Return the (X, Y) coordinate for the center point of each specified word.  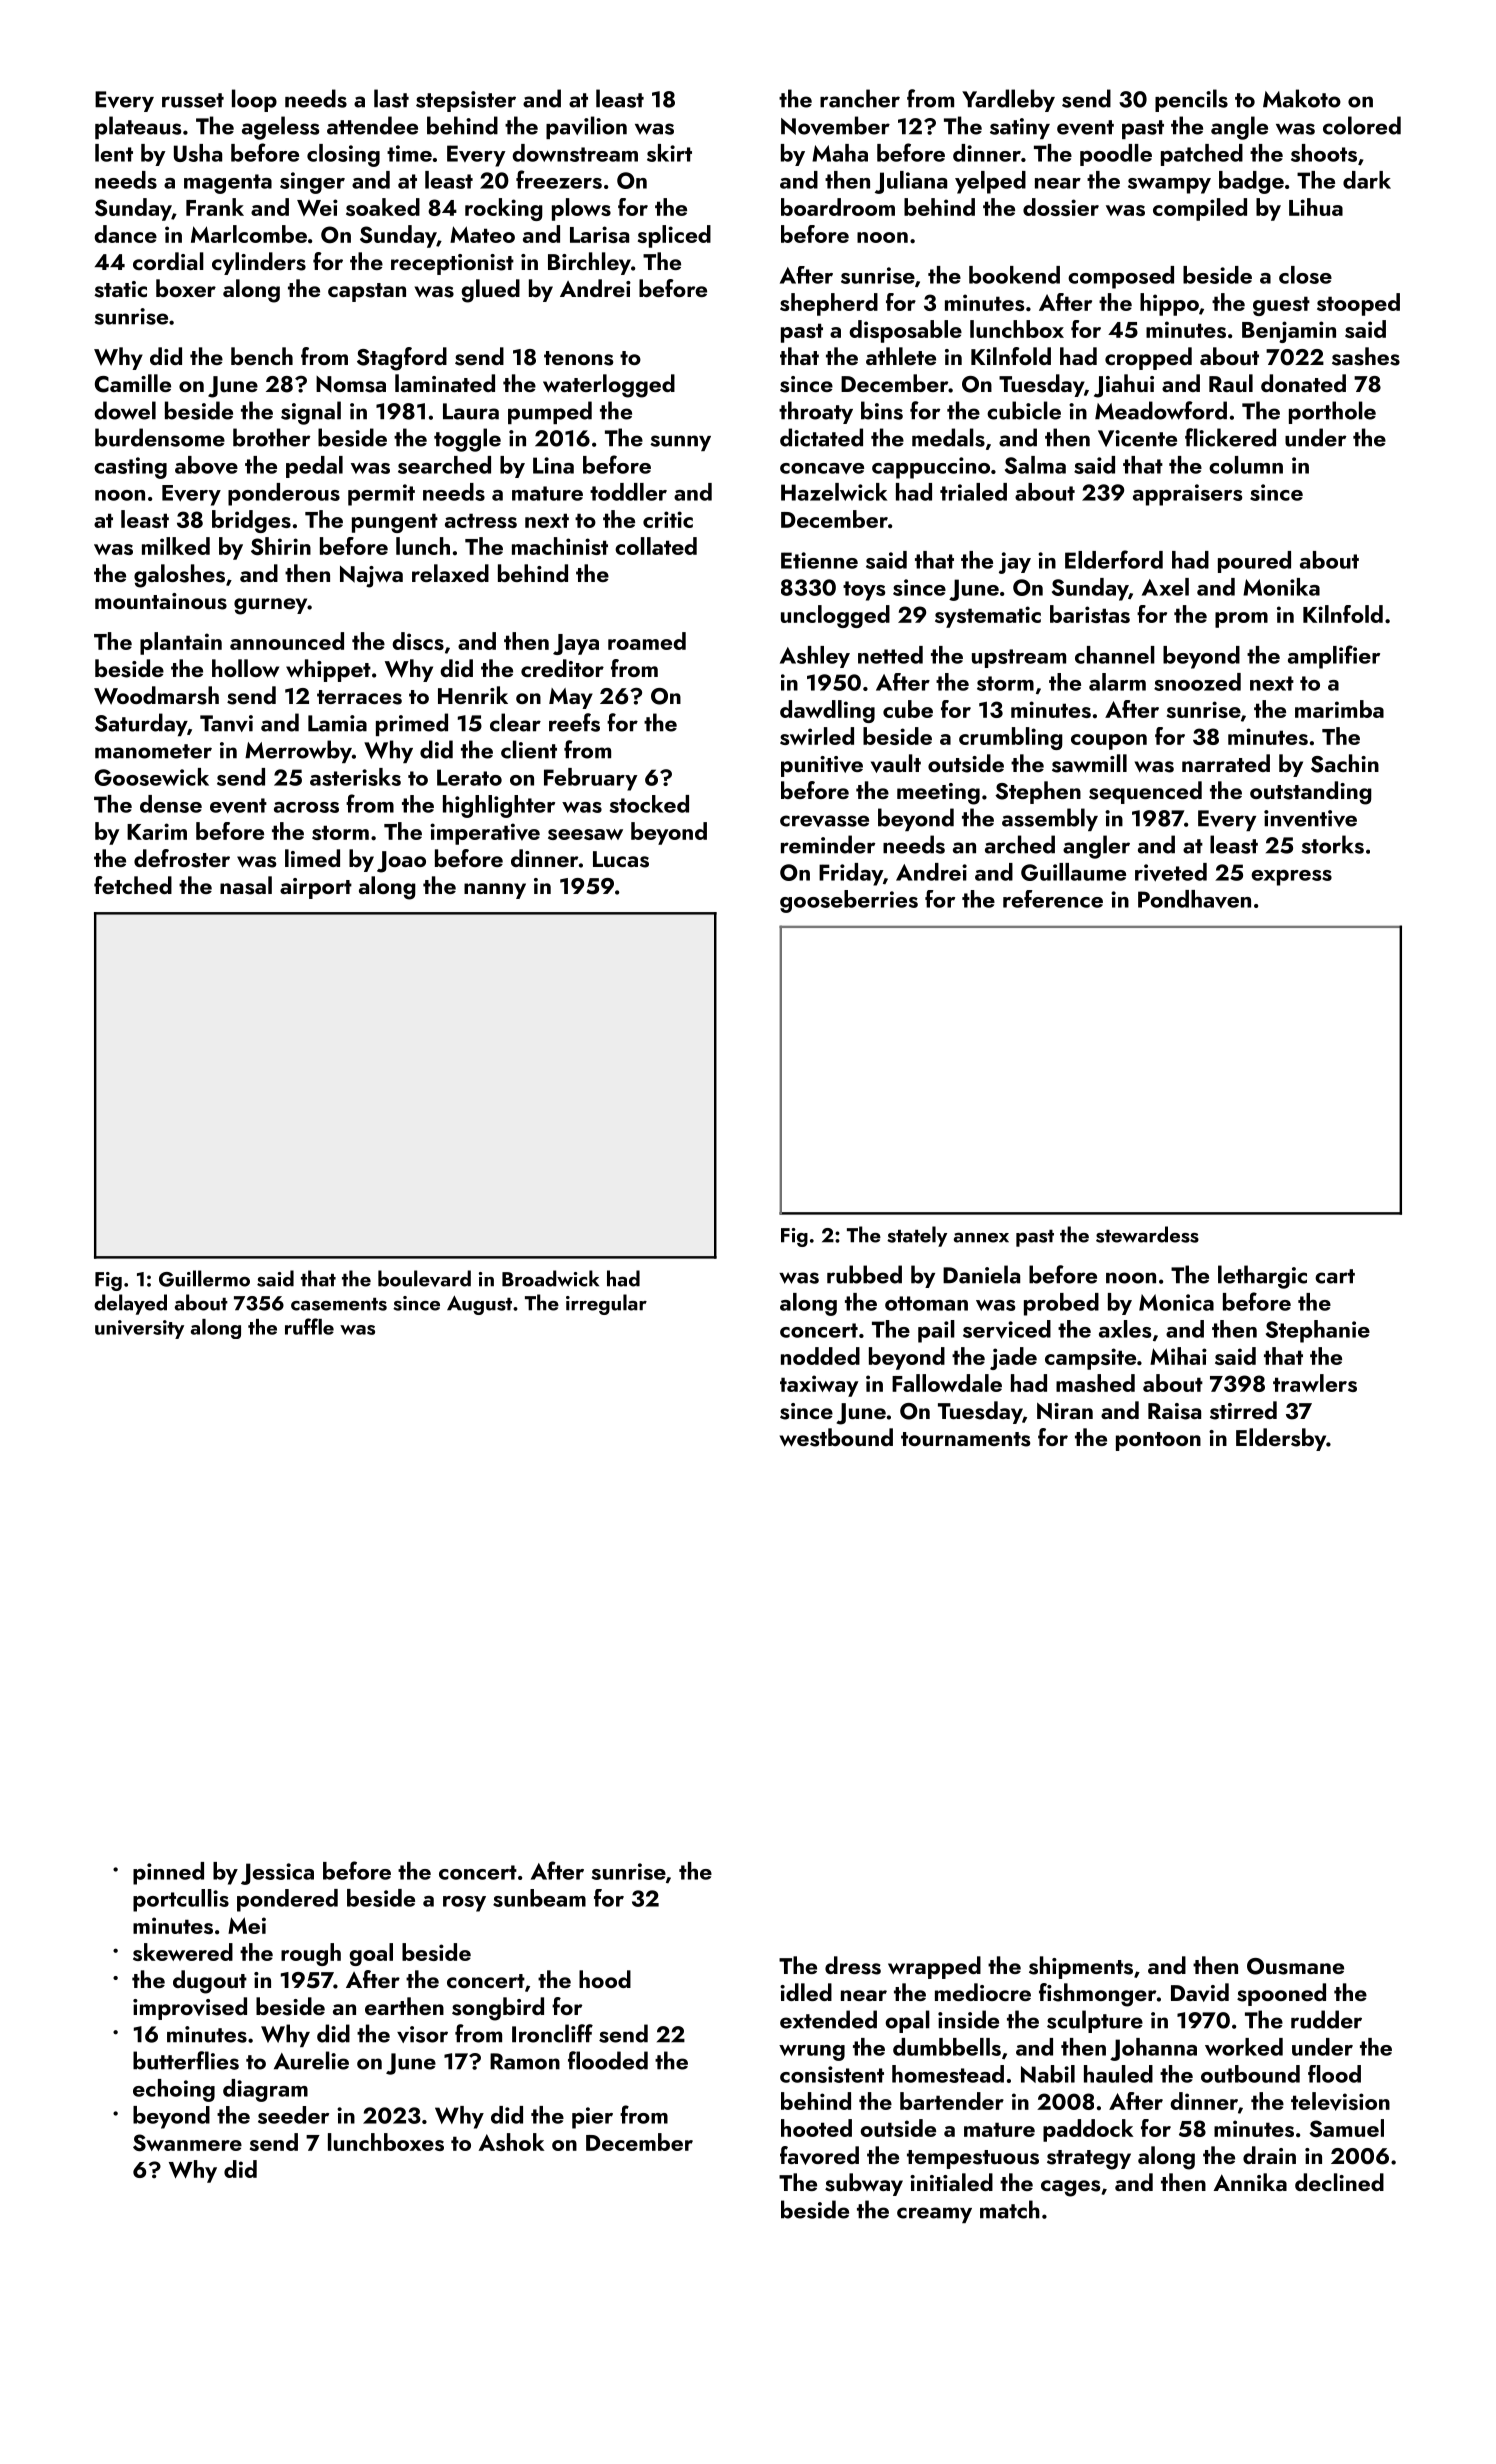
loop (254, 100)
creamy (934, 2215)
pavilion (586, 127)
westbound (836, 1437)
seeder (293, 2115)
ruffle (309, 1326)
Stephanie (1318, 1331)
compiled (1200, 209)
